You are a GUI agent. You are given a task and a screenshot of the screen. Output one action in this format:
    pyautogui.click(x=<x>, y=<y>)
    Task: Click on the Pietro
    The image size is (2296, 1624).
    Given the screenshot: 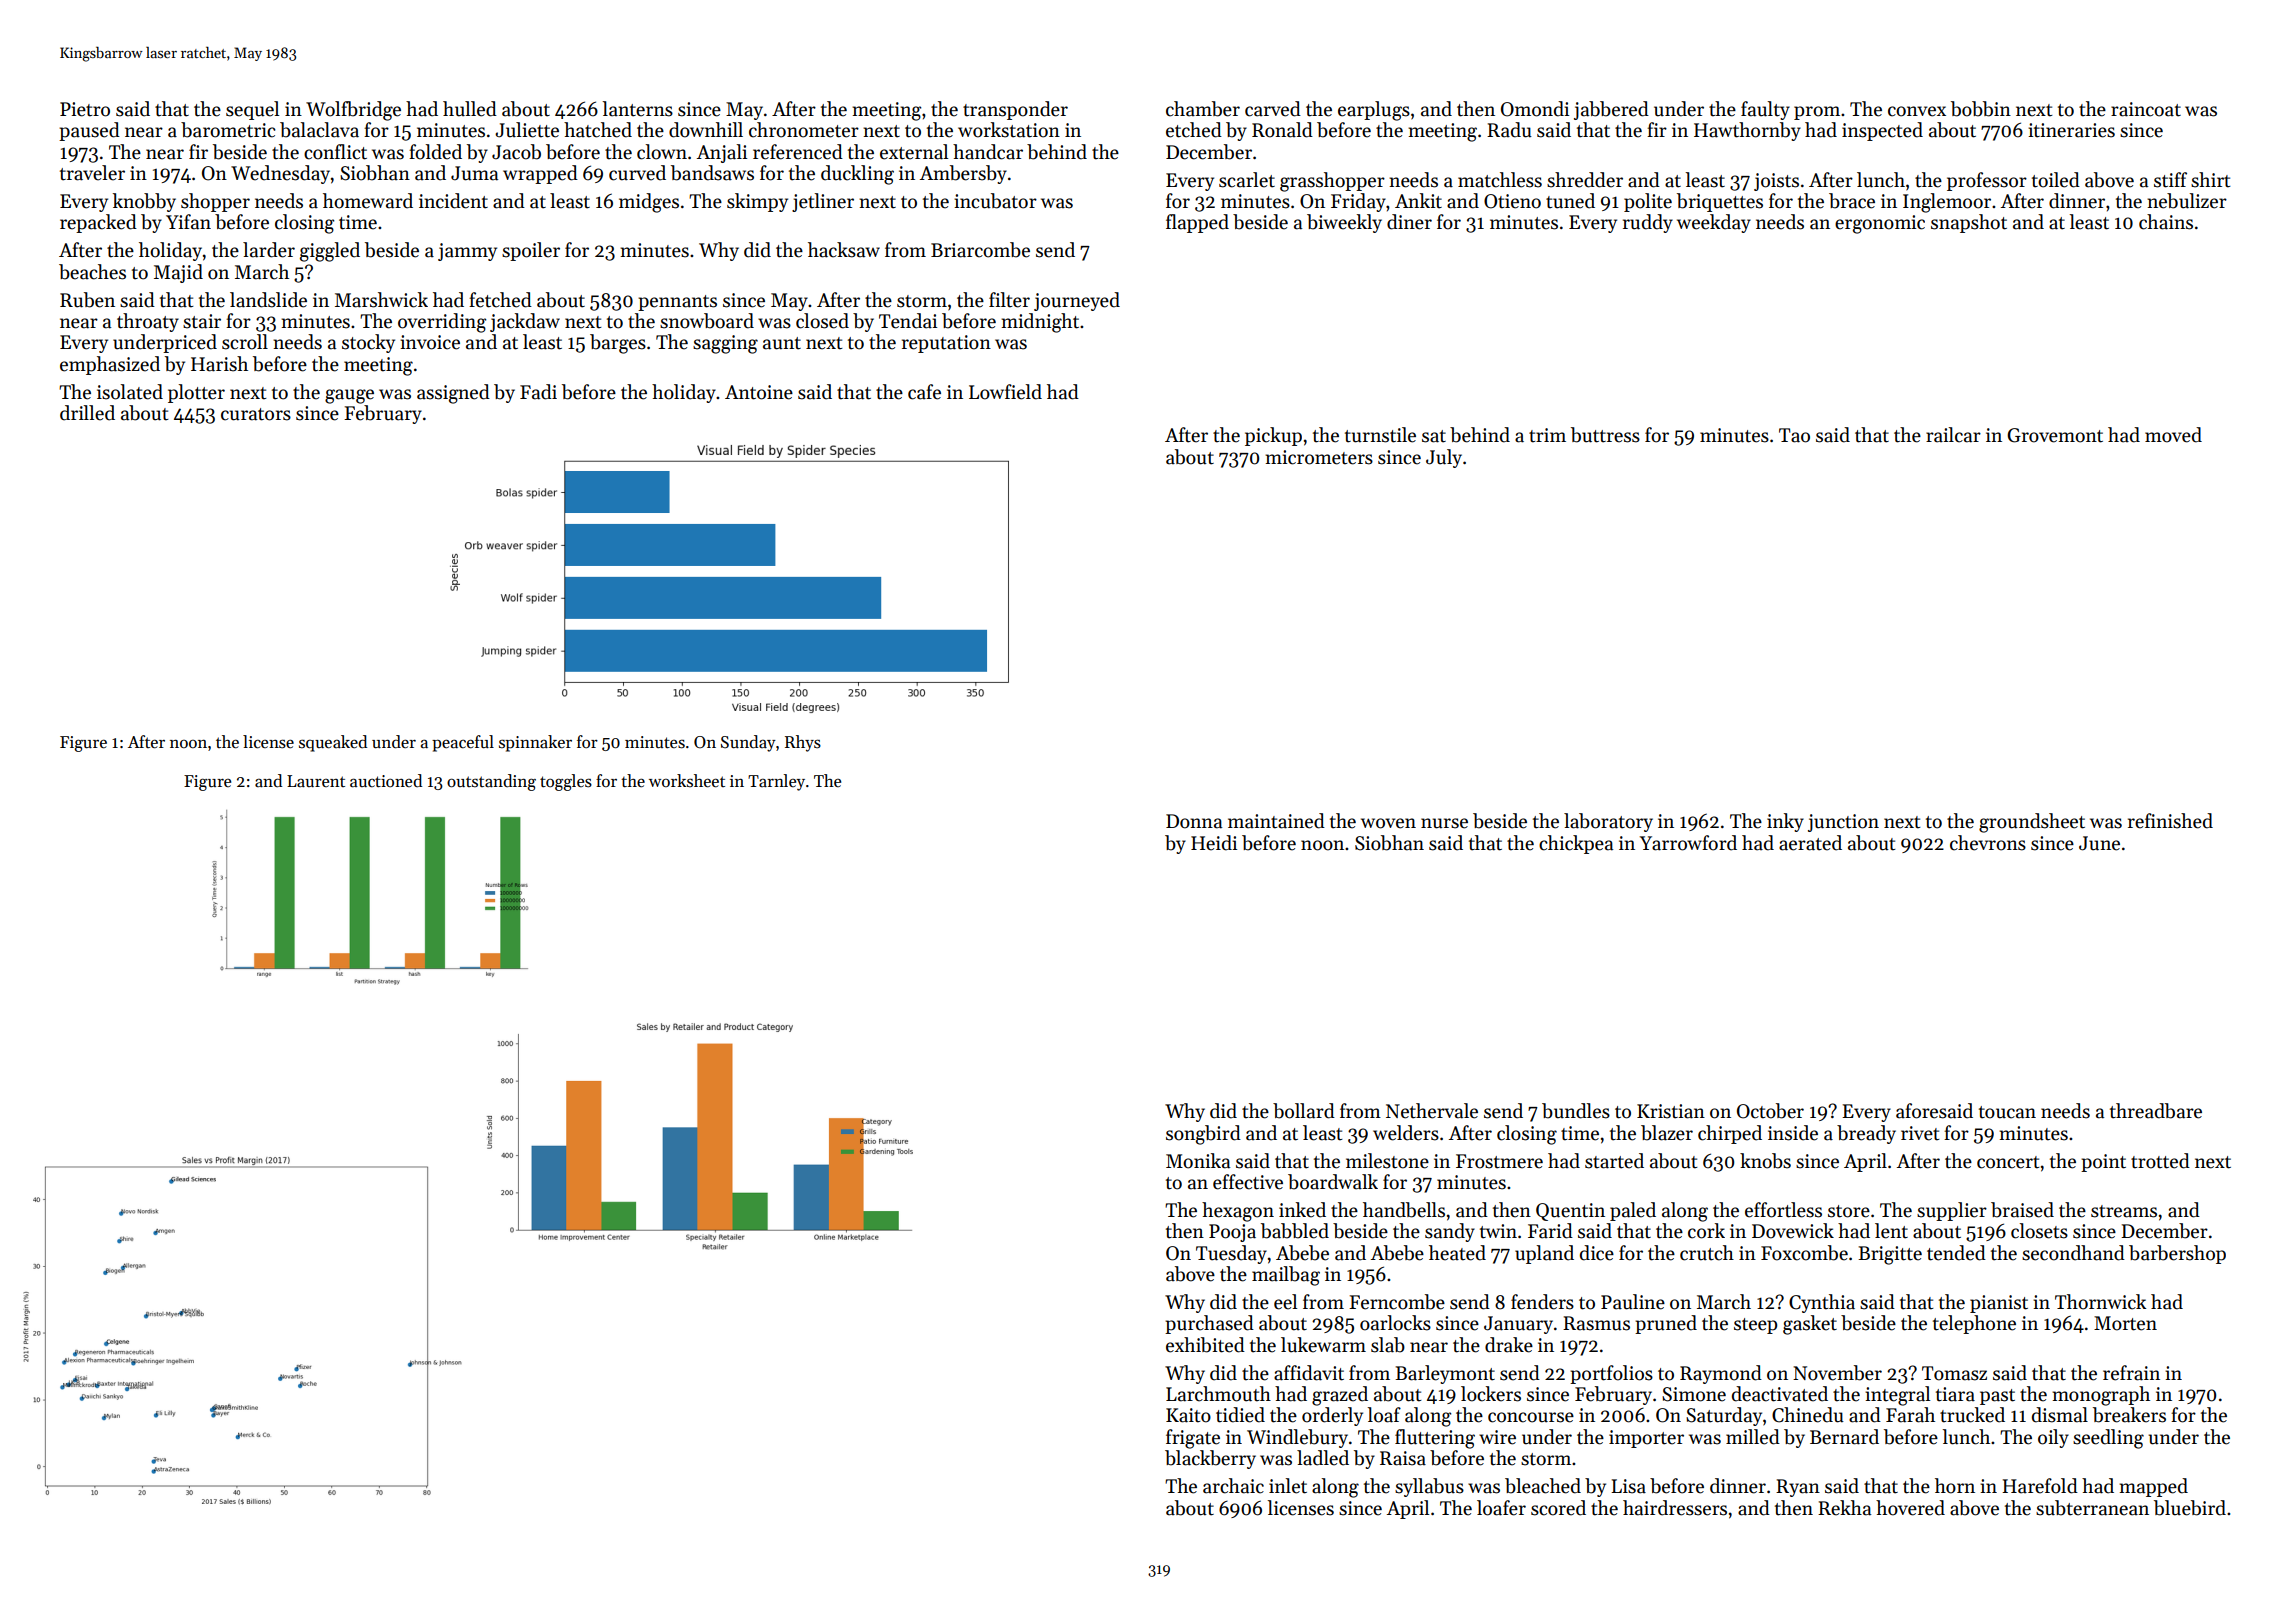 What is the action you would take?
    pyautogui.click(x=85, y=109)
